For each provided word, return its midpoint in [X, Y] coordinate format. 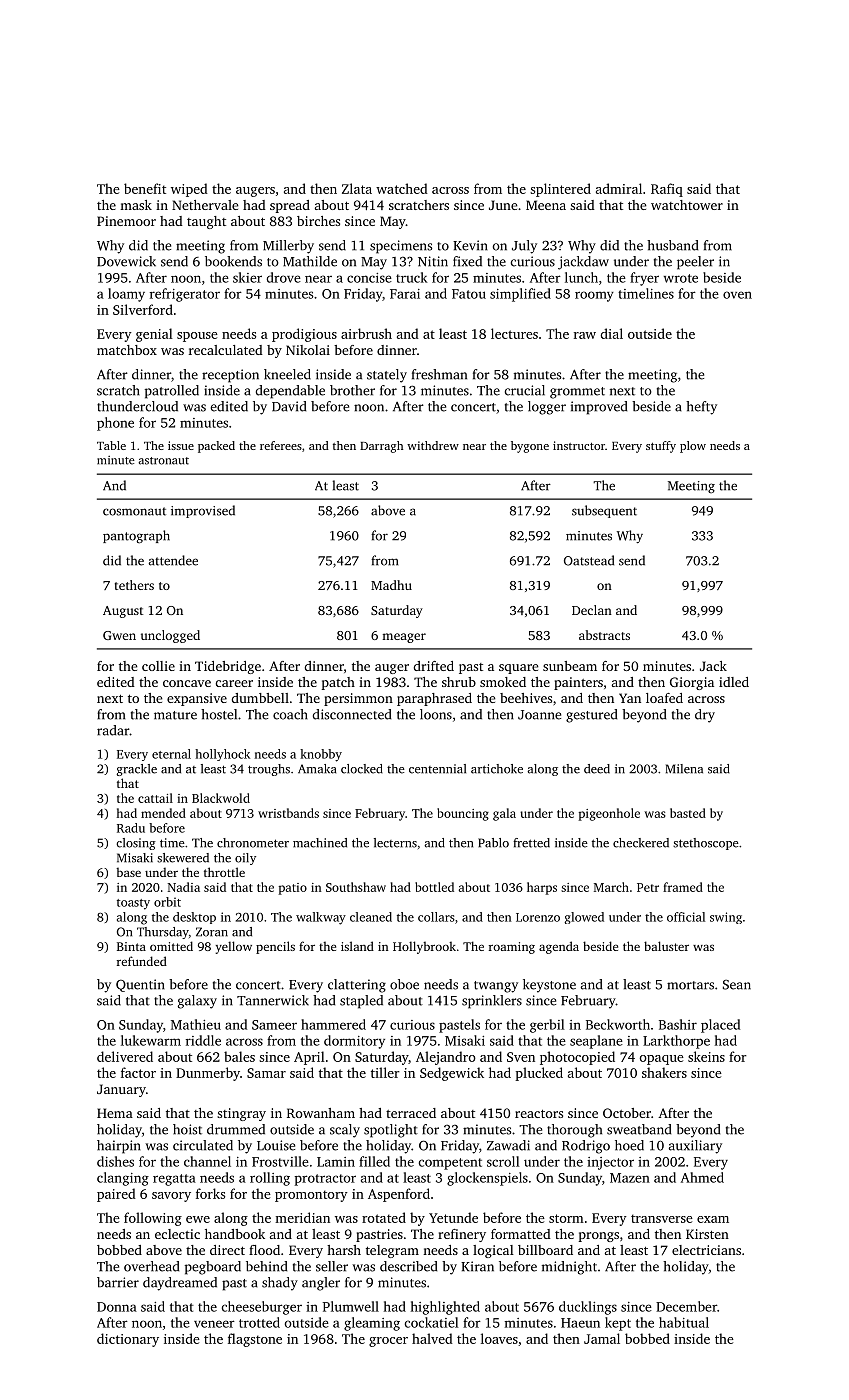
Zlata [357, 188]
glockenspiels [487, 1179]
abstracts [604, 635]
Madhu [391, 585]
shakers [664, 1072]
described [408, 1266]
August [123, 612]
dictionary [128, 1340]
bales [239, 1056]
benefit [145, 188]
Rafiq [667, 190]
